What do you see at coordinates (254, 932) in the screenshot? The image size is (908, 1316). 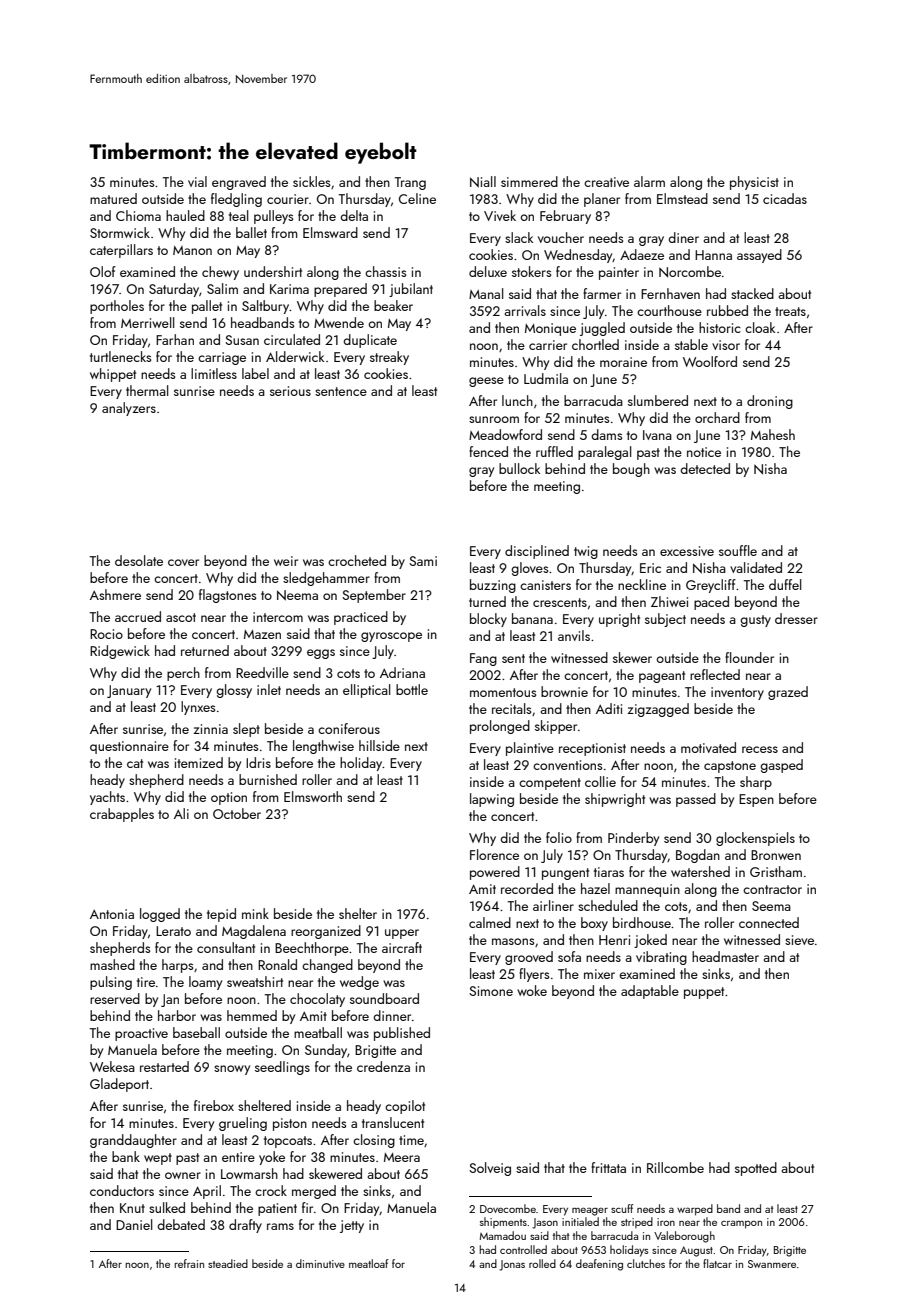 I see `Magdalena` at bounding box center [254, 932].
